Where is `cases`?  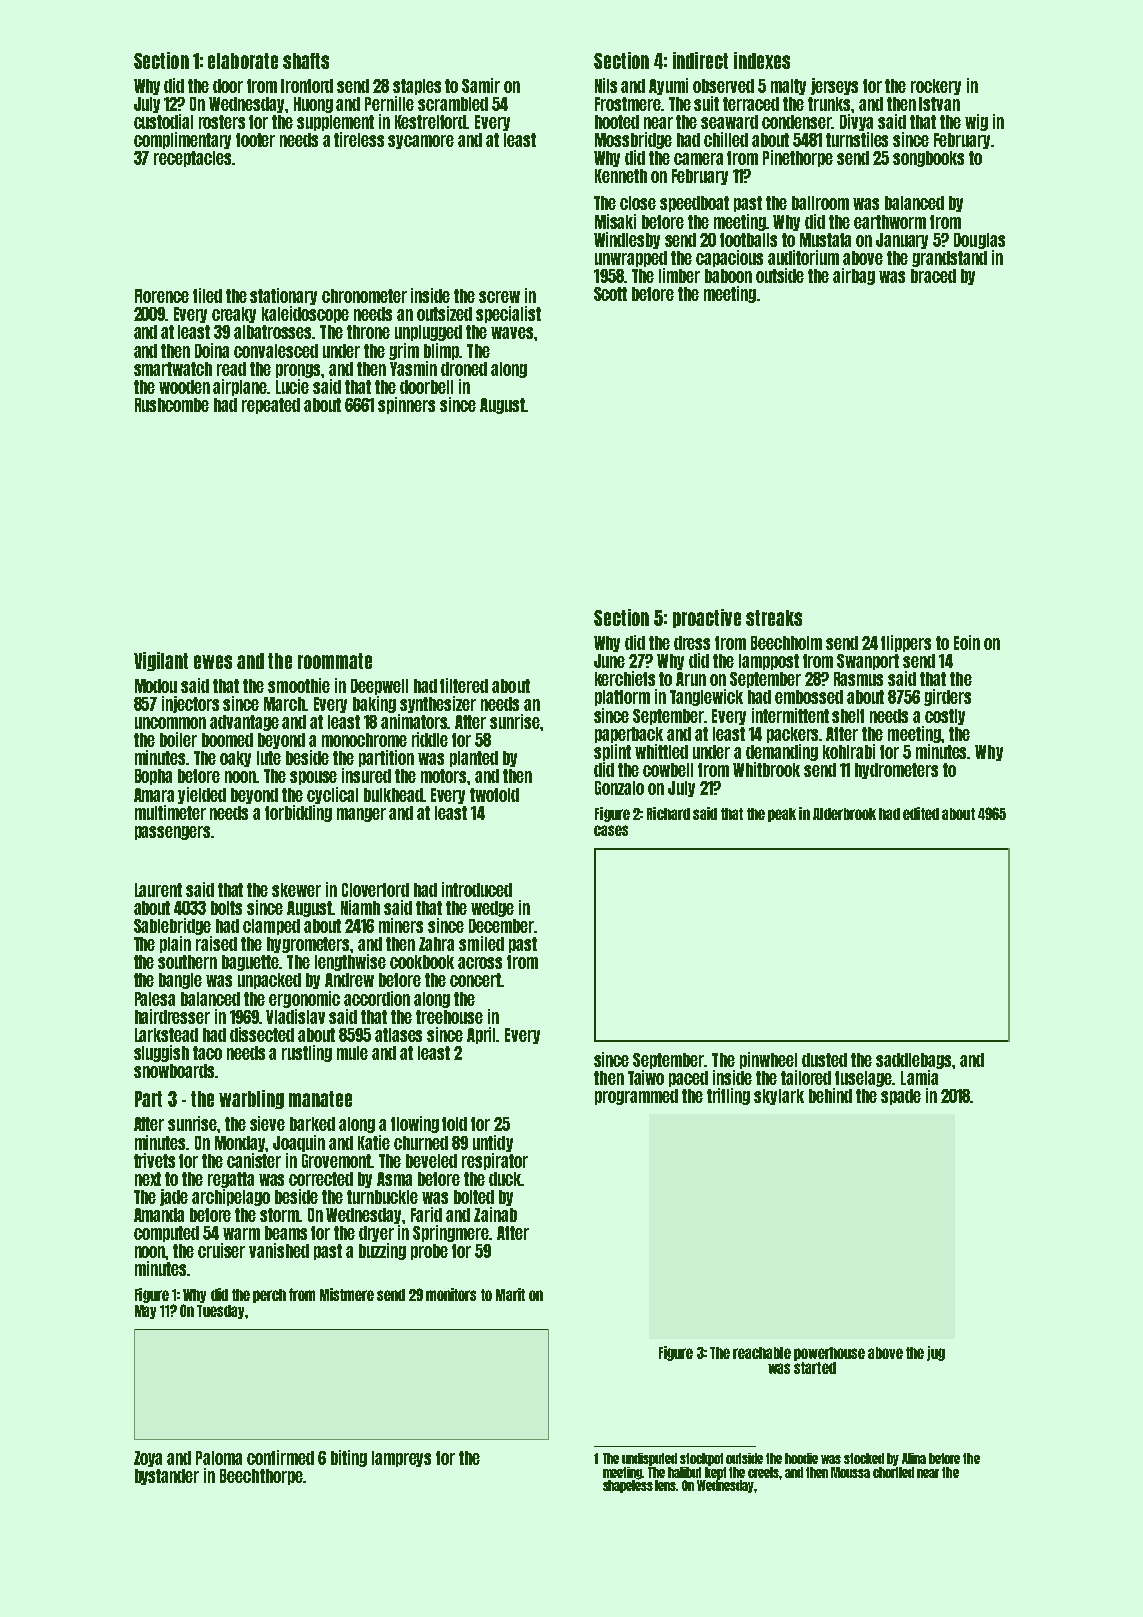 cases is located at coordinates (611, 830).
